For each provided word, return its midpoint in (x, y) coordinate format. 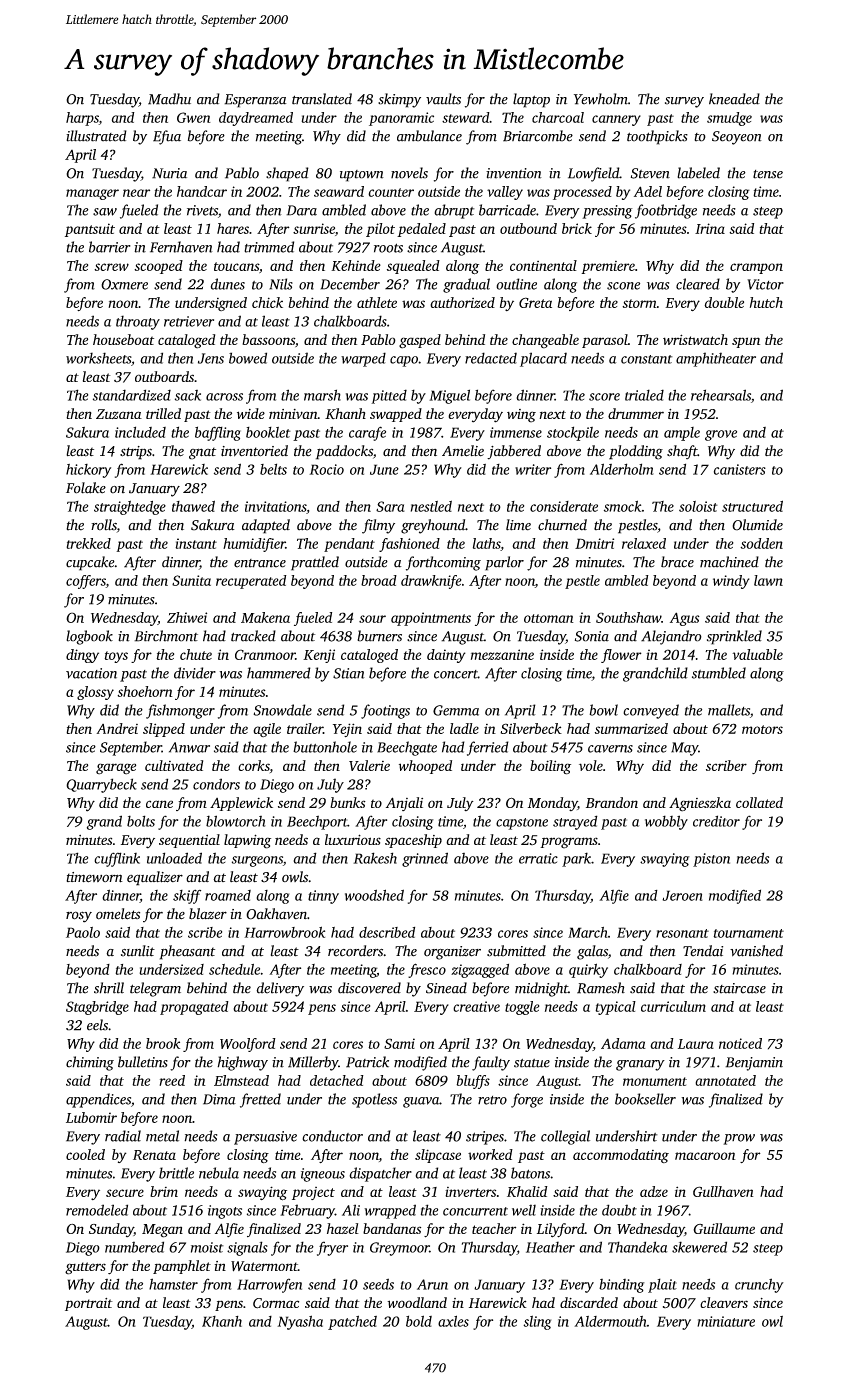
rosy (79, 917)
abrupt (454, 211)
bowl (603, 710)
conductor (332, 1136)
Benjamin (754, 1064)
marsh (322, 395)
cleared (698, 284)
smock (622, 506)
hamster (173, 1284)
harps (82, 119)
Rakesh (375, 858)
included (140, 432)
